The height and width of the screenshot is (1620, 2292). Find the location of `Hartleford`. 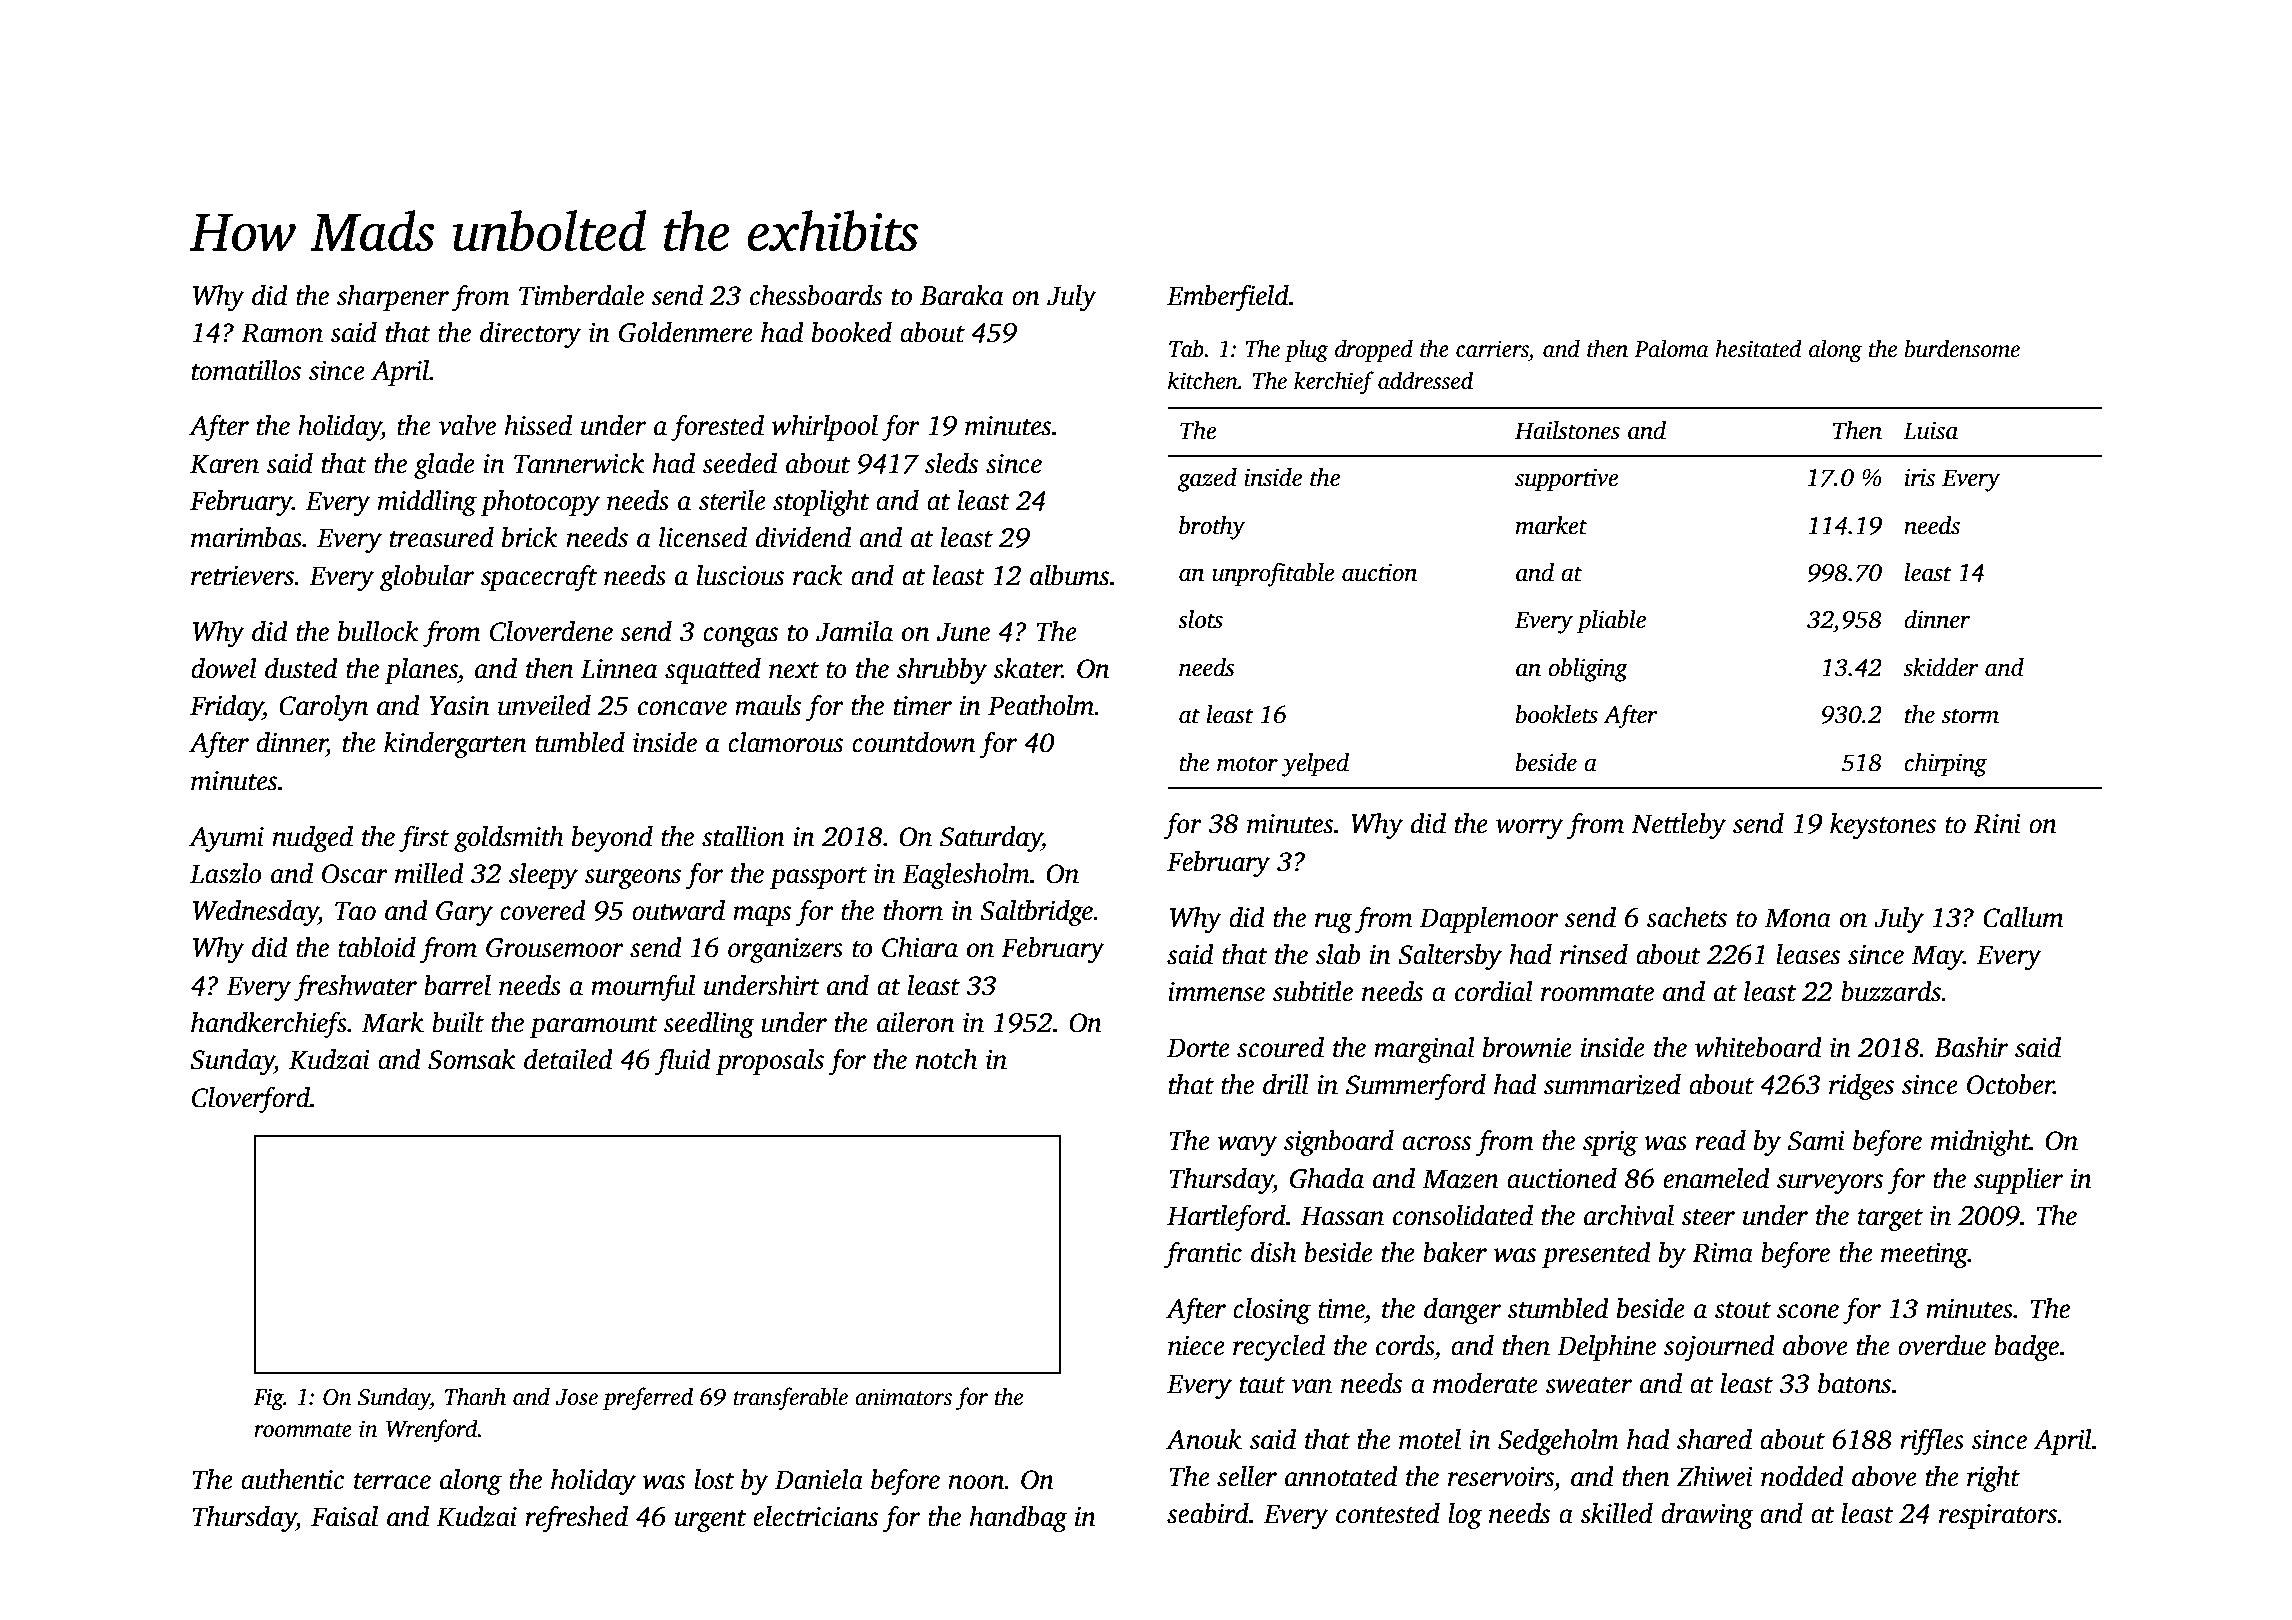

Hartleford is located at coordinates (1226, 1217).
